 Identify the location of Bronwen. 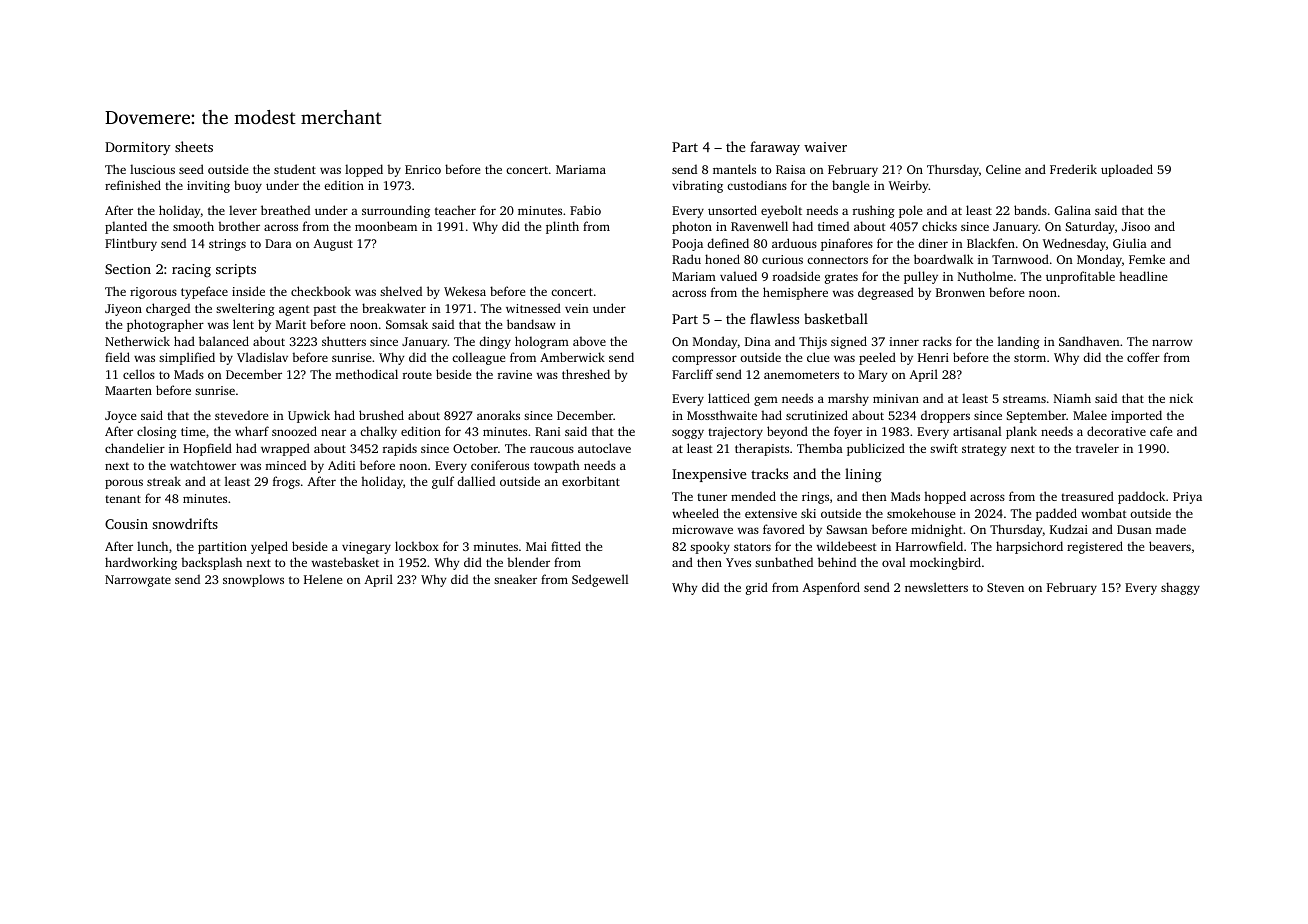
(960, 292).
